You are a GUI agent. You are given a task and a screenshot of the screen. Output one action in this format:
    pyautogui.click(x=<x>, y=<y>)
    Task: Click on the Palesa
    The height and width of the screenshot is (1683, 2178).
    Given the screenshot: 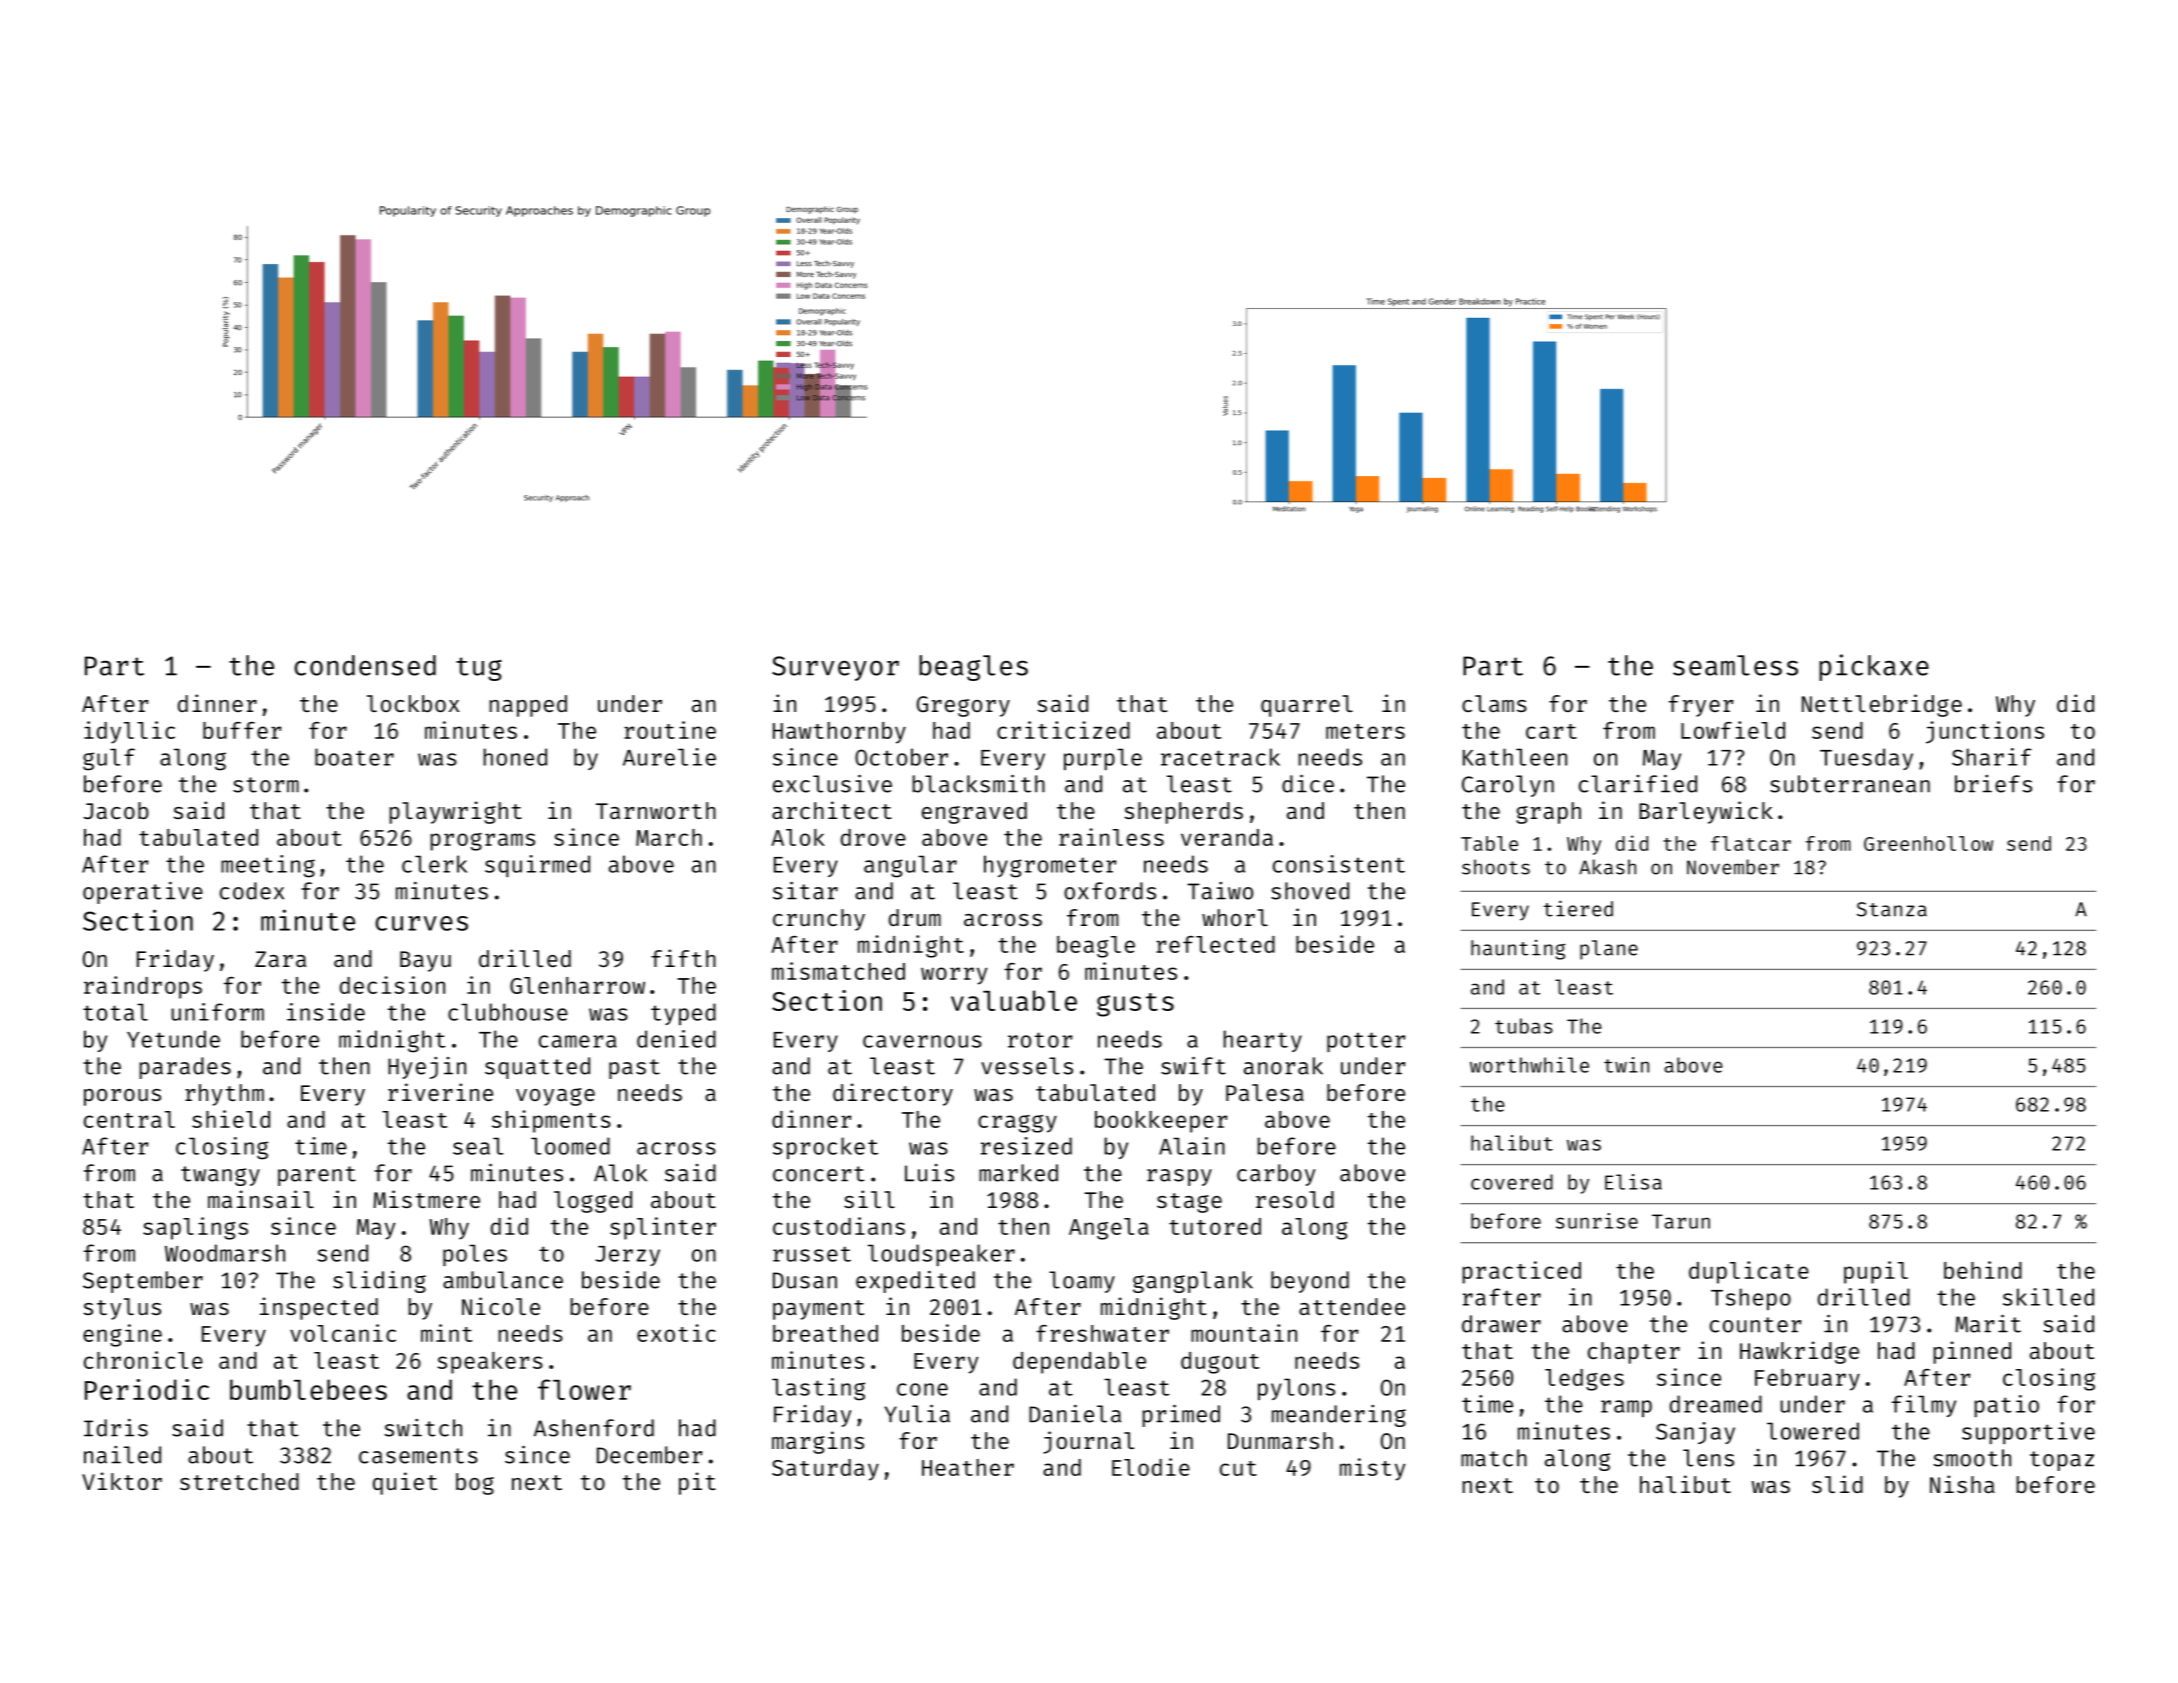 What is the action you would take?
    pyautogui.click(x=1265, y=1092)
